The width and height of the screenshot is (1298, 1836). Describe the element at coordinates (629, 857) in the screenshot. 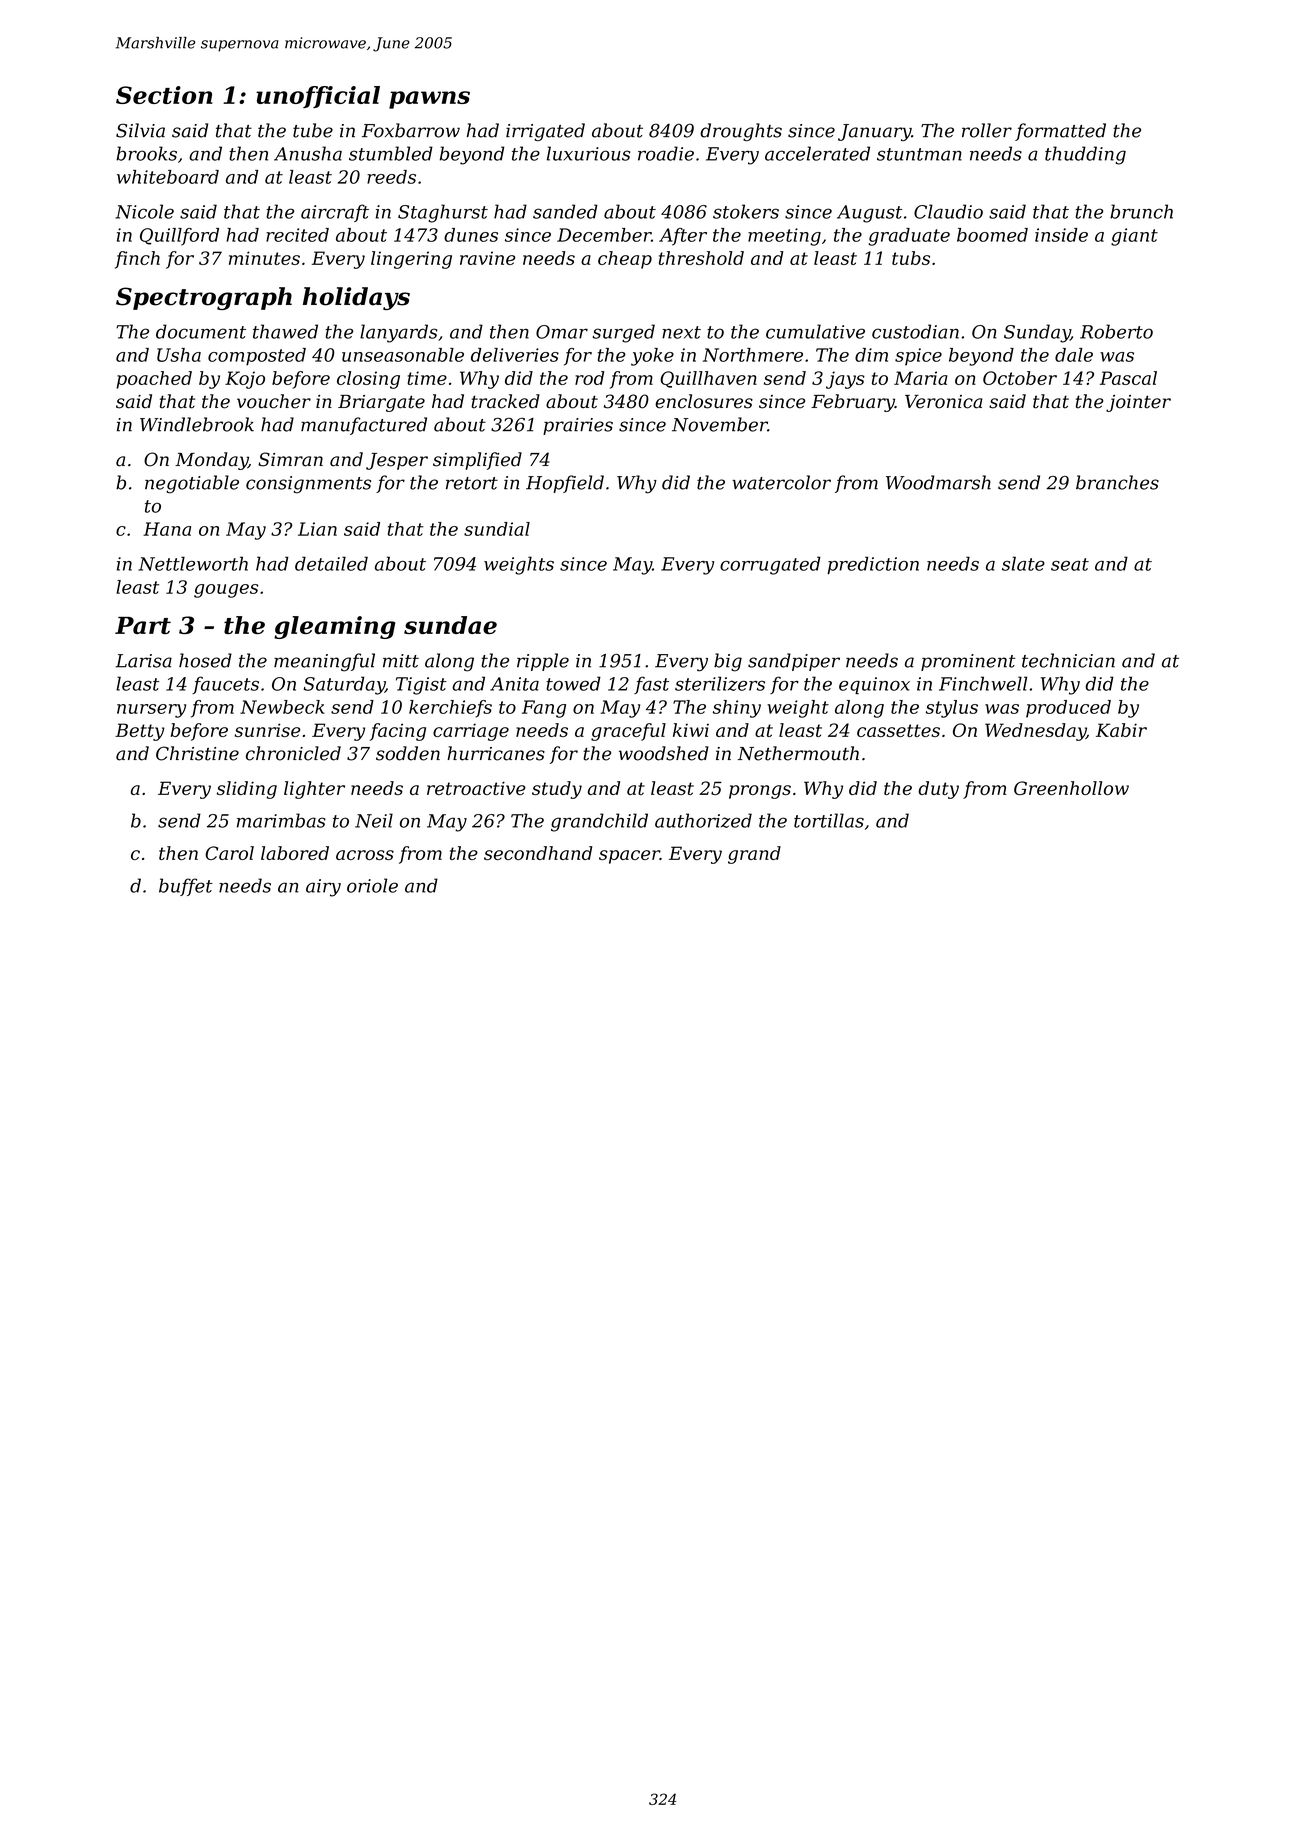

I see `spacer` at that location.
